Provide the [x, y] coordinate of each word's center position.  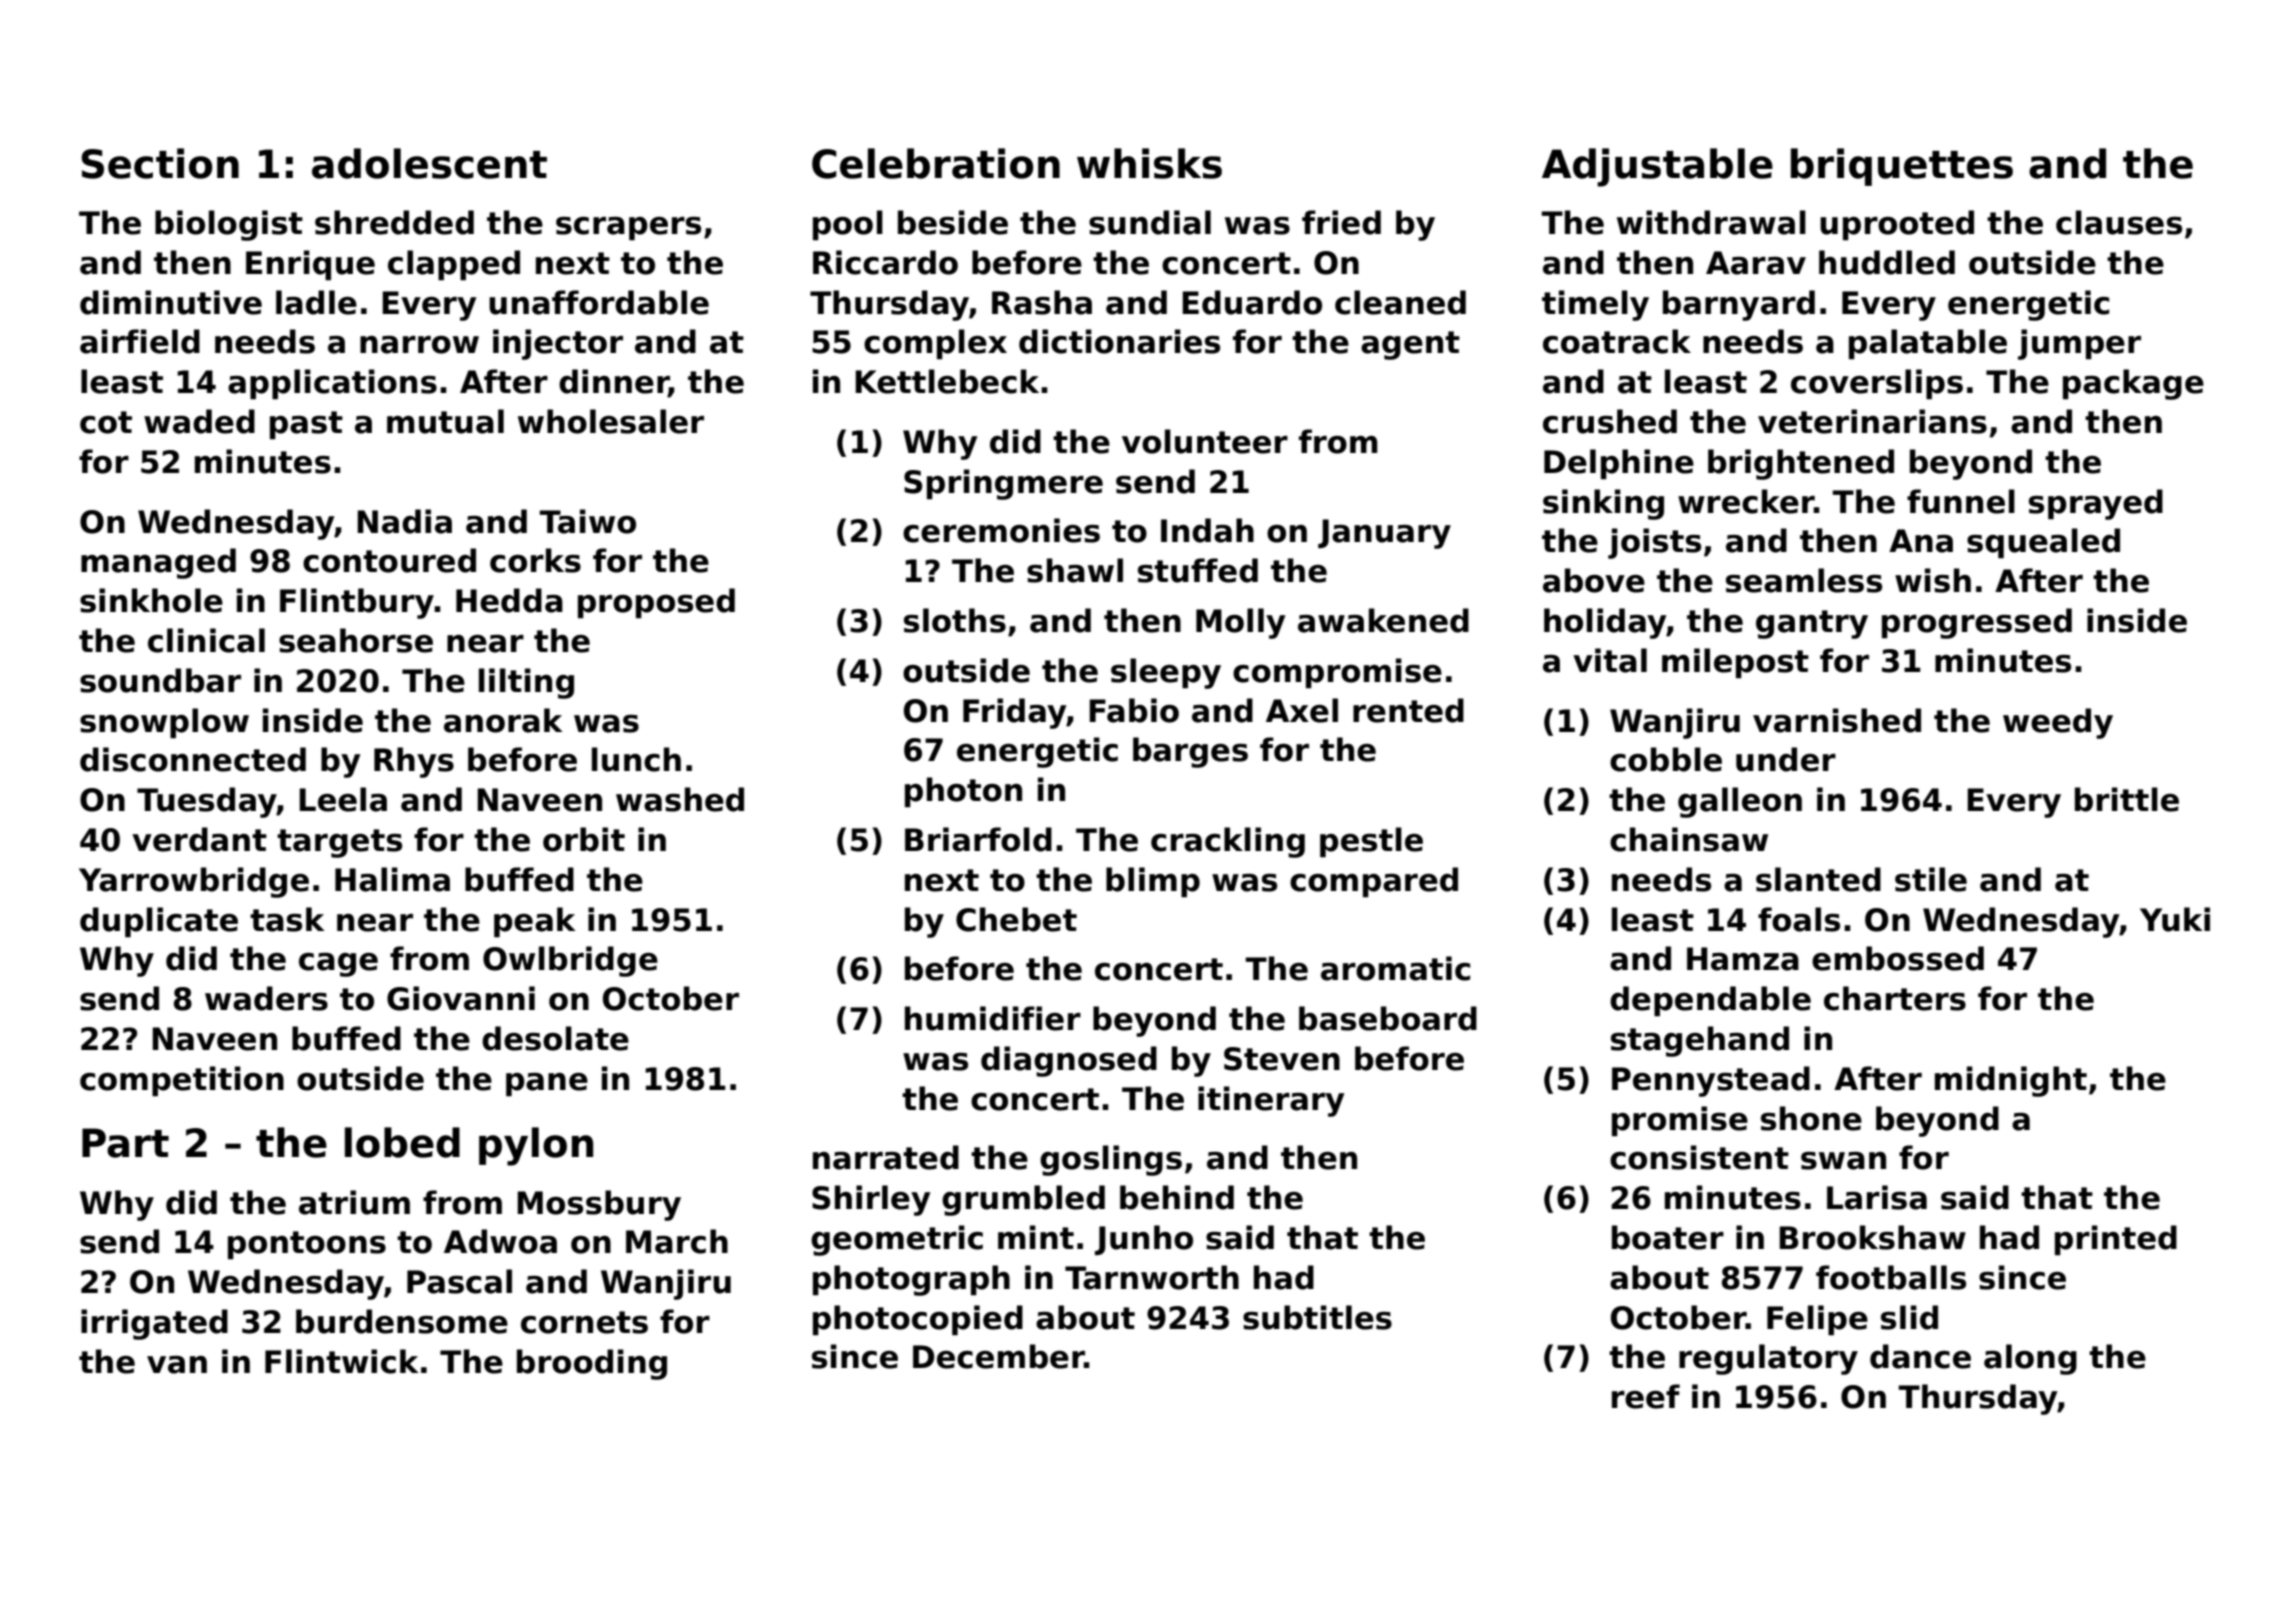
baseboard [1388, 1018]
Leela [343, 799]
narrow [419, 345]
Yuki [2175, 919]
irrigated [154, 1324]
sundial [1150, 222]
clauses [2119, 222]
